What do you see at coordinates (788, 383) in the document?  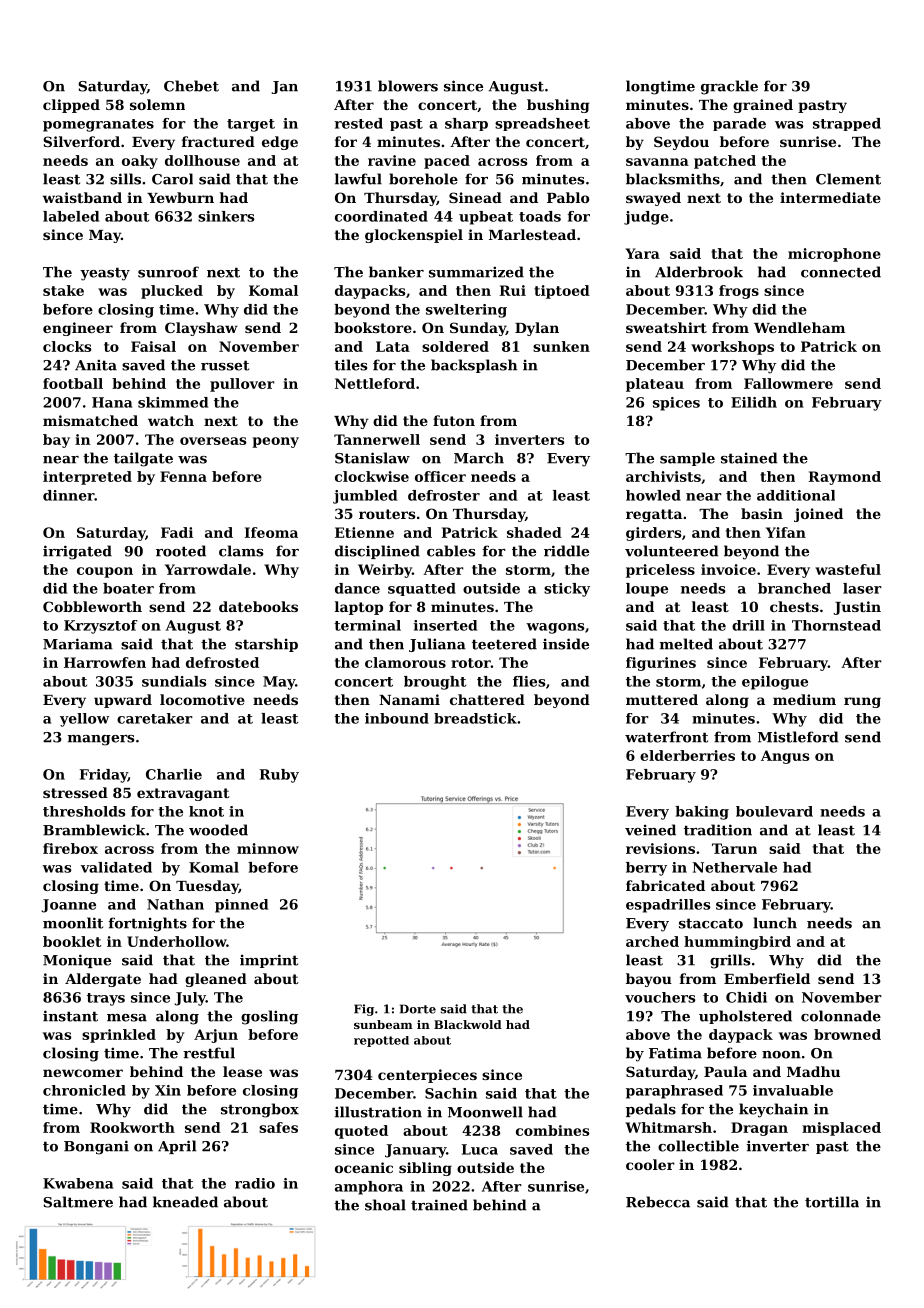 I see `Fallowmere` at bounding box center [788, 383].
